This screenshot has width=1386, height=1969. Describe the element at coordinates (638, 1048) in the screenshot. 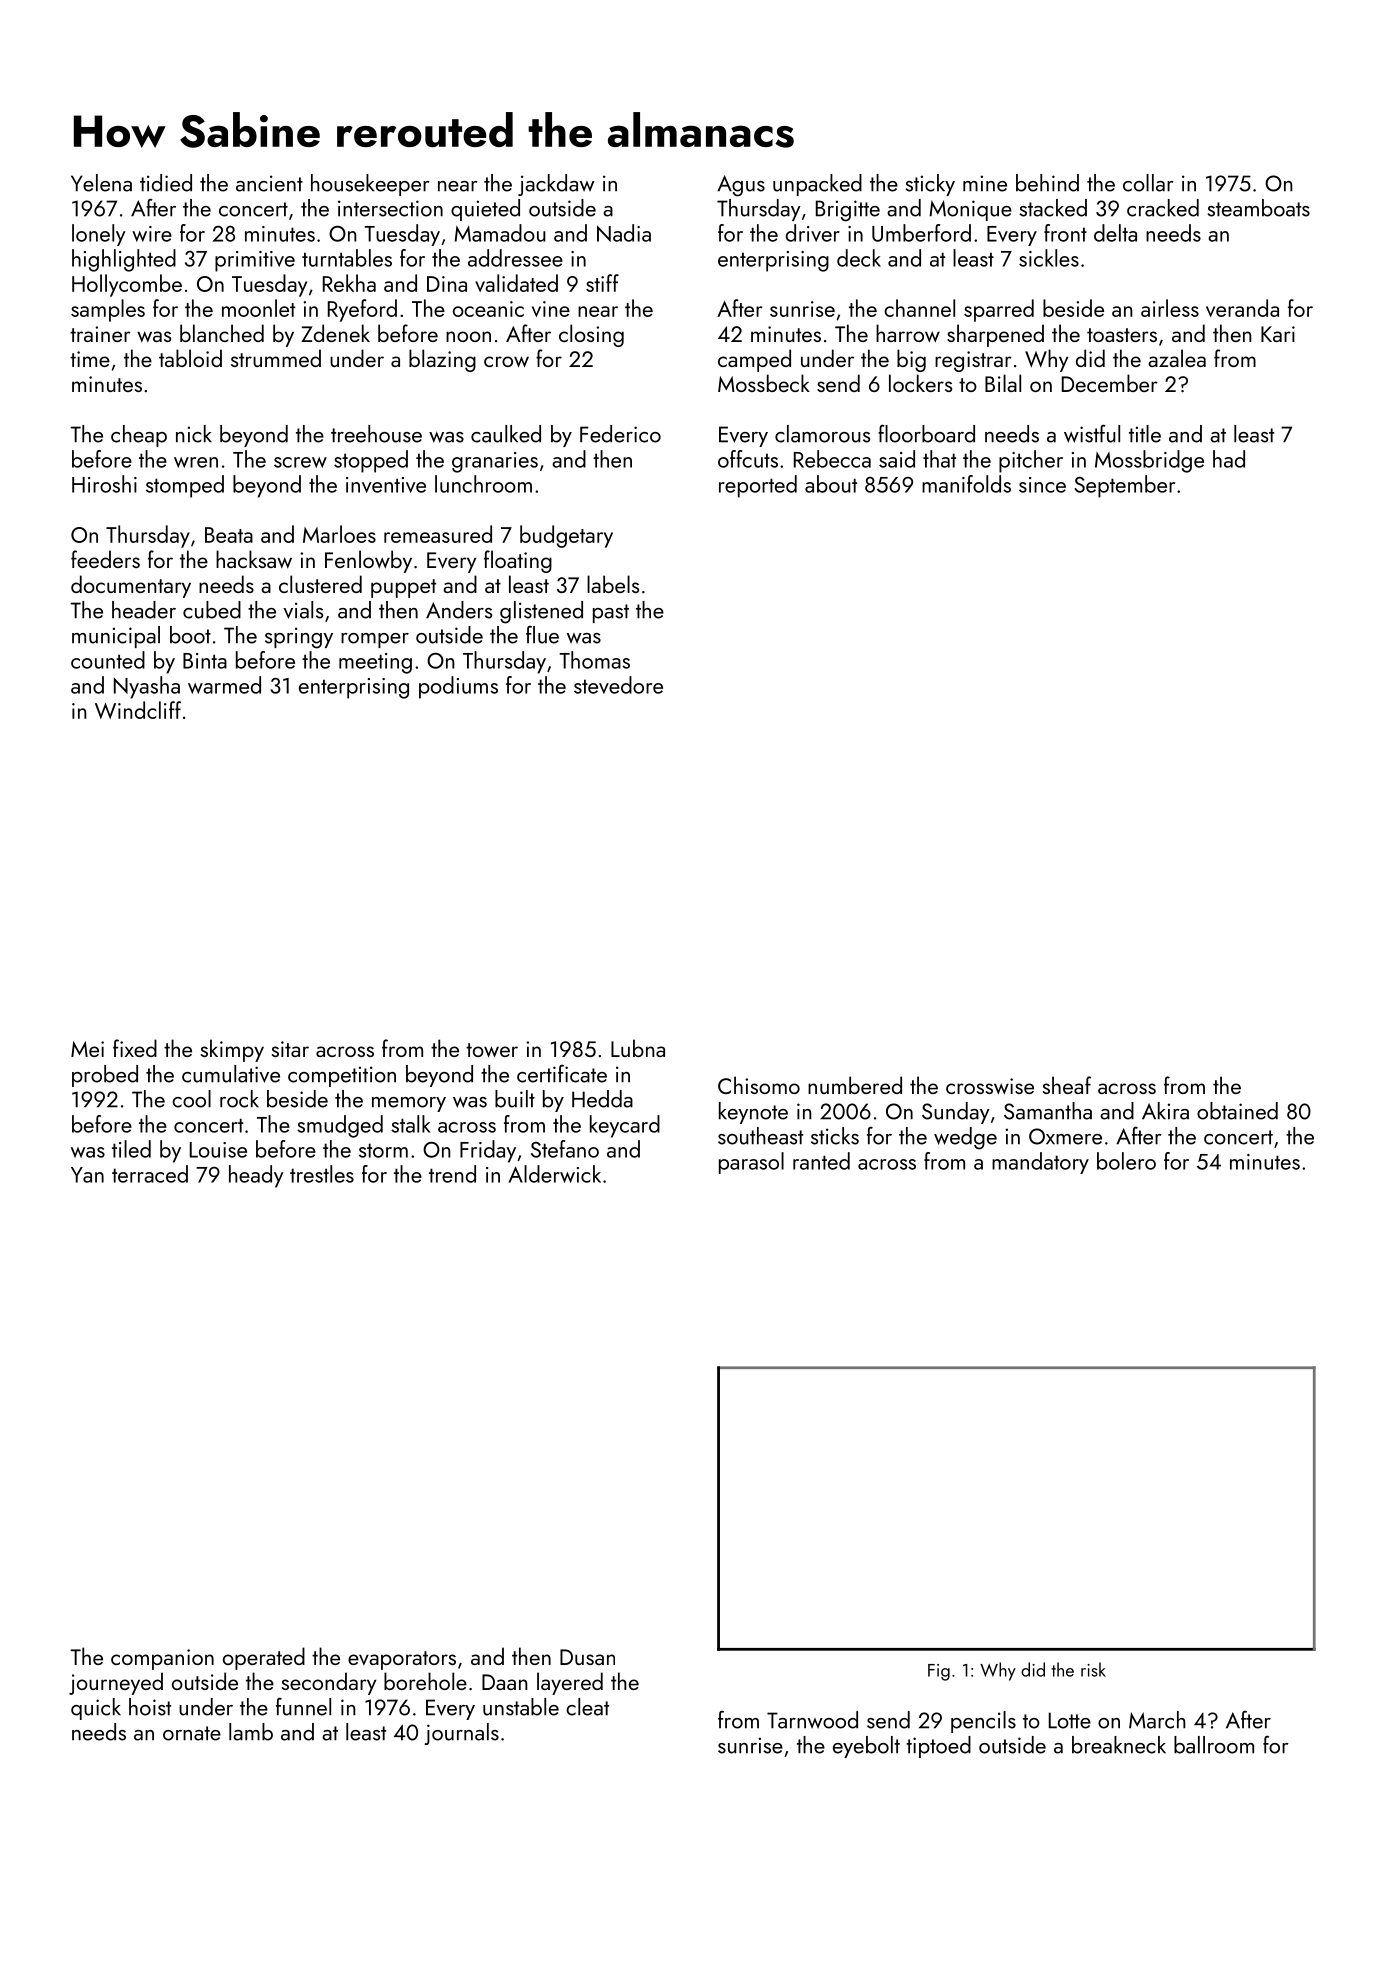

I see `Lubna` at that location.
